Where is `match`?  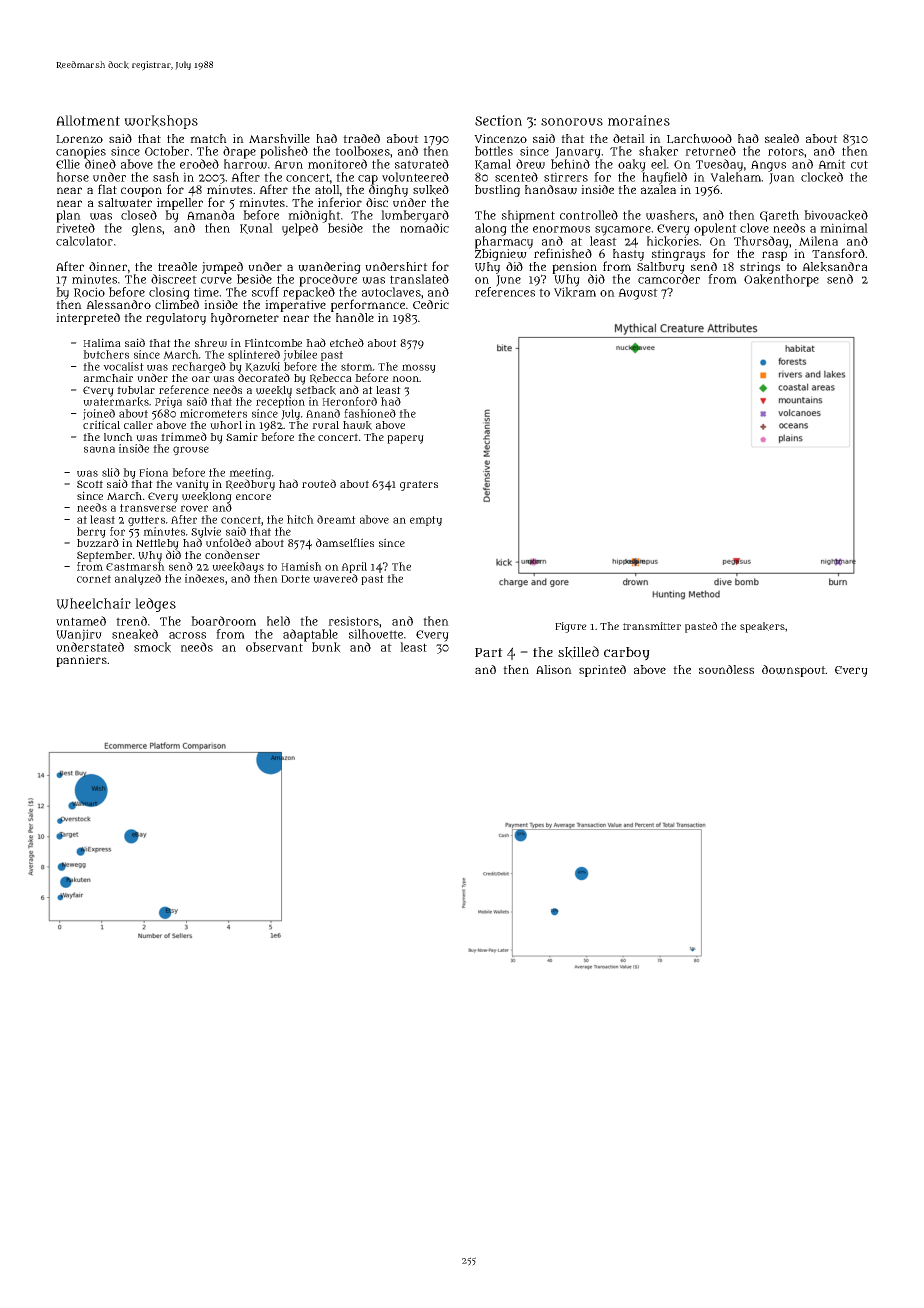 match is located at coordinates (208, 138).
